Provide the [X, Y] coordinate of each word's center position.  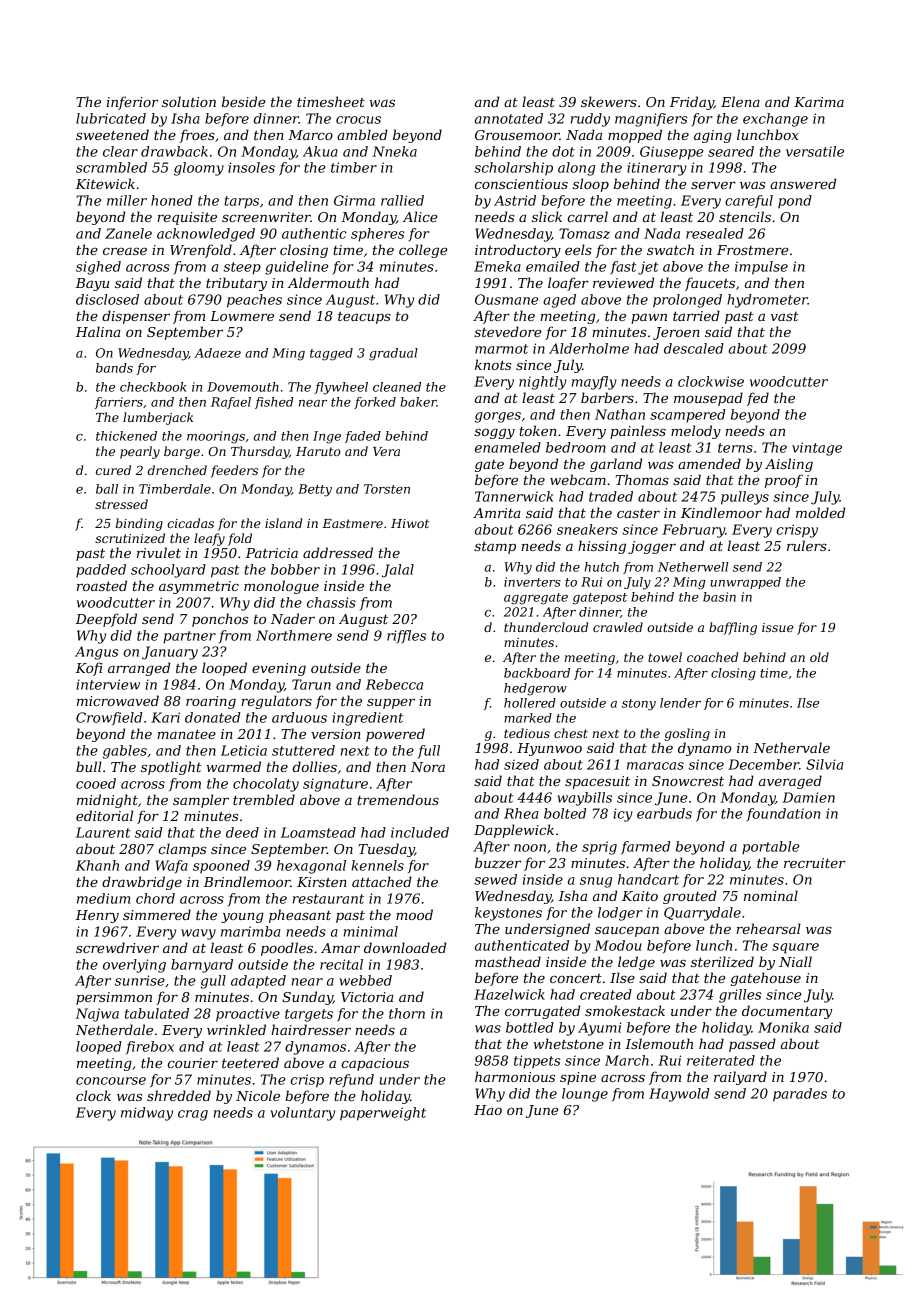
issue [778, 627]
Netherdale [114, 1029]
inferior [132, 103]
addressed [338, 552]
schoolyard [168, 571]
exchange [775, 120]
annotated [509, 118]
